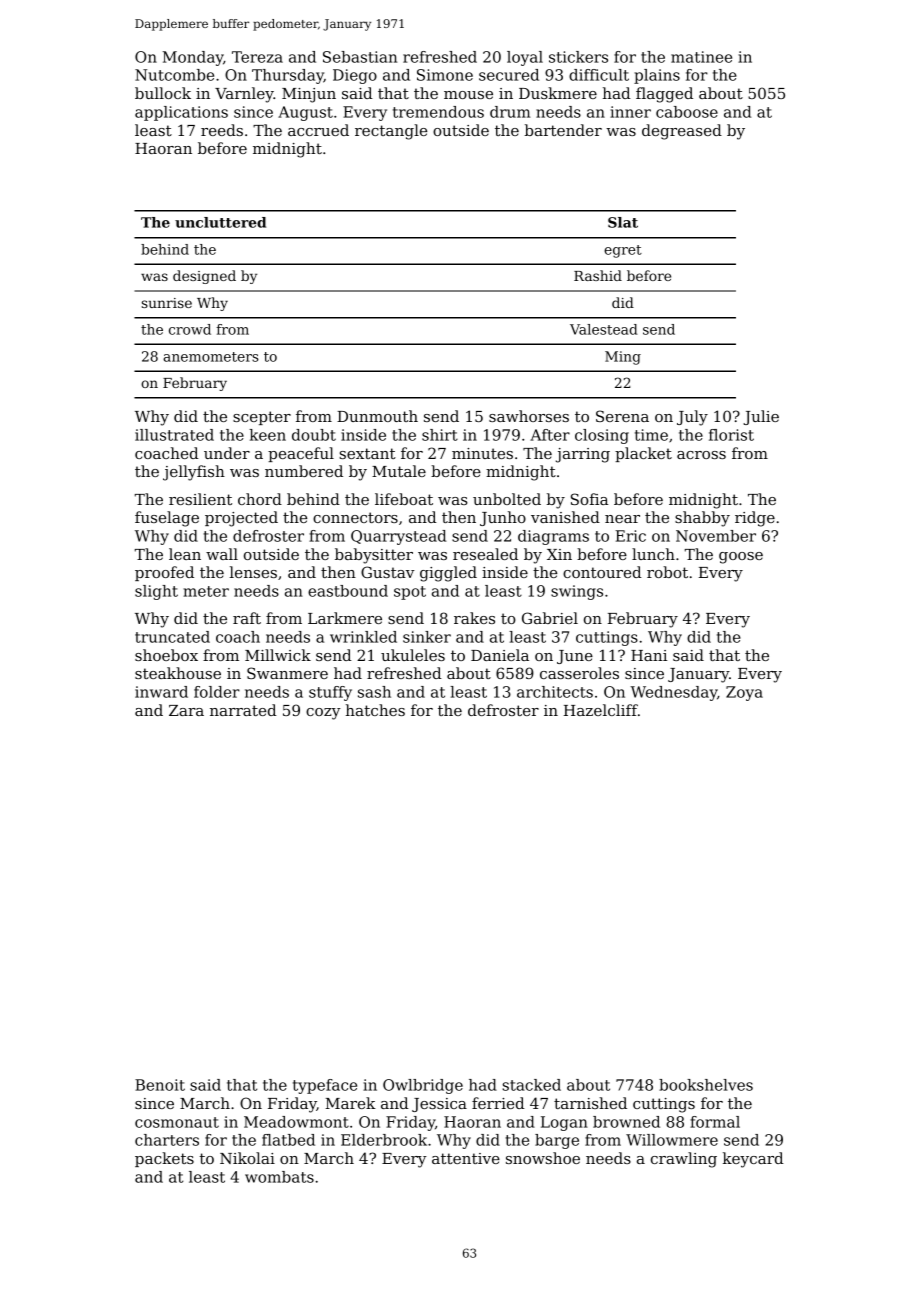 The height and width of the image is (1314, 924). What do you see at coordinates (563, 130) in the image?
I see `bartender` at bounding box center [563, 130].
